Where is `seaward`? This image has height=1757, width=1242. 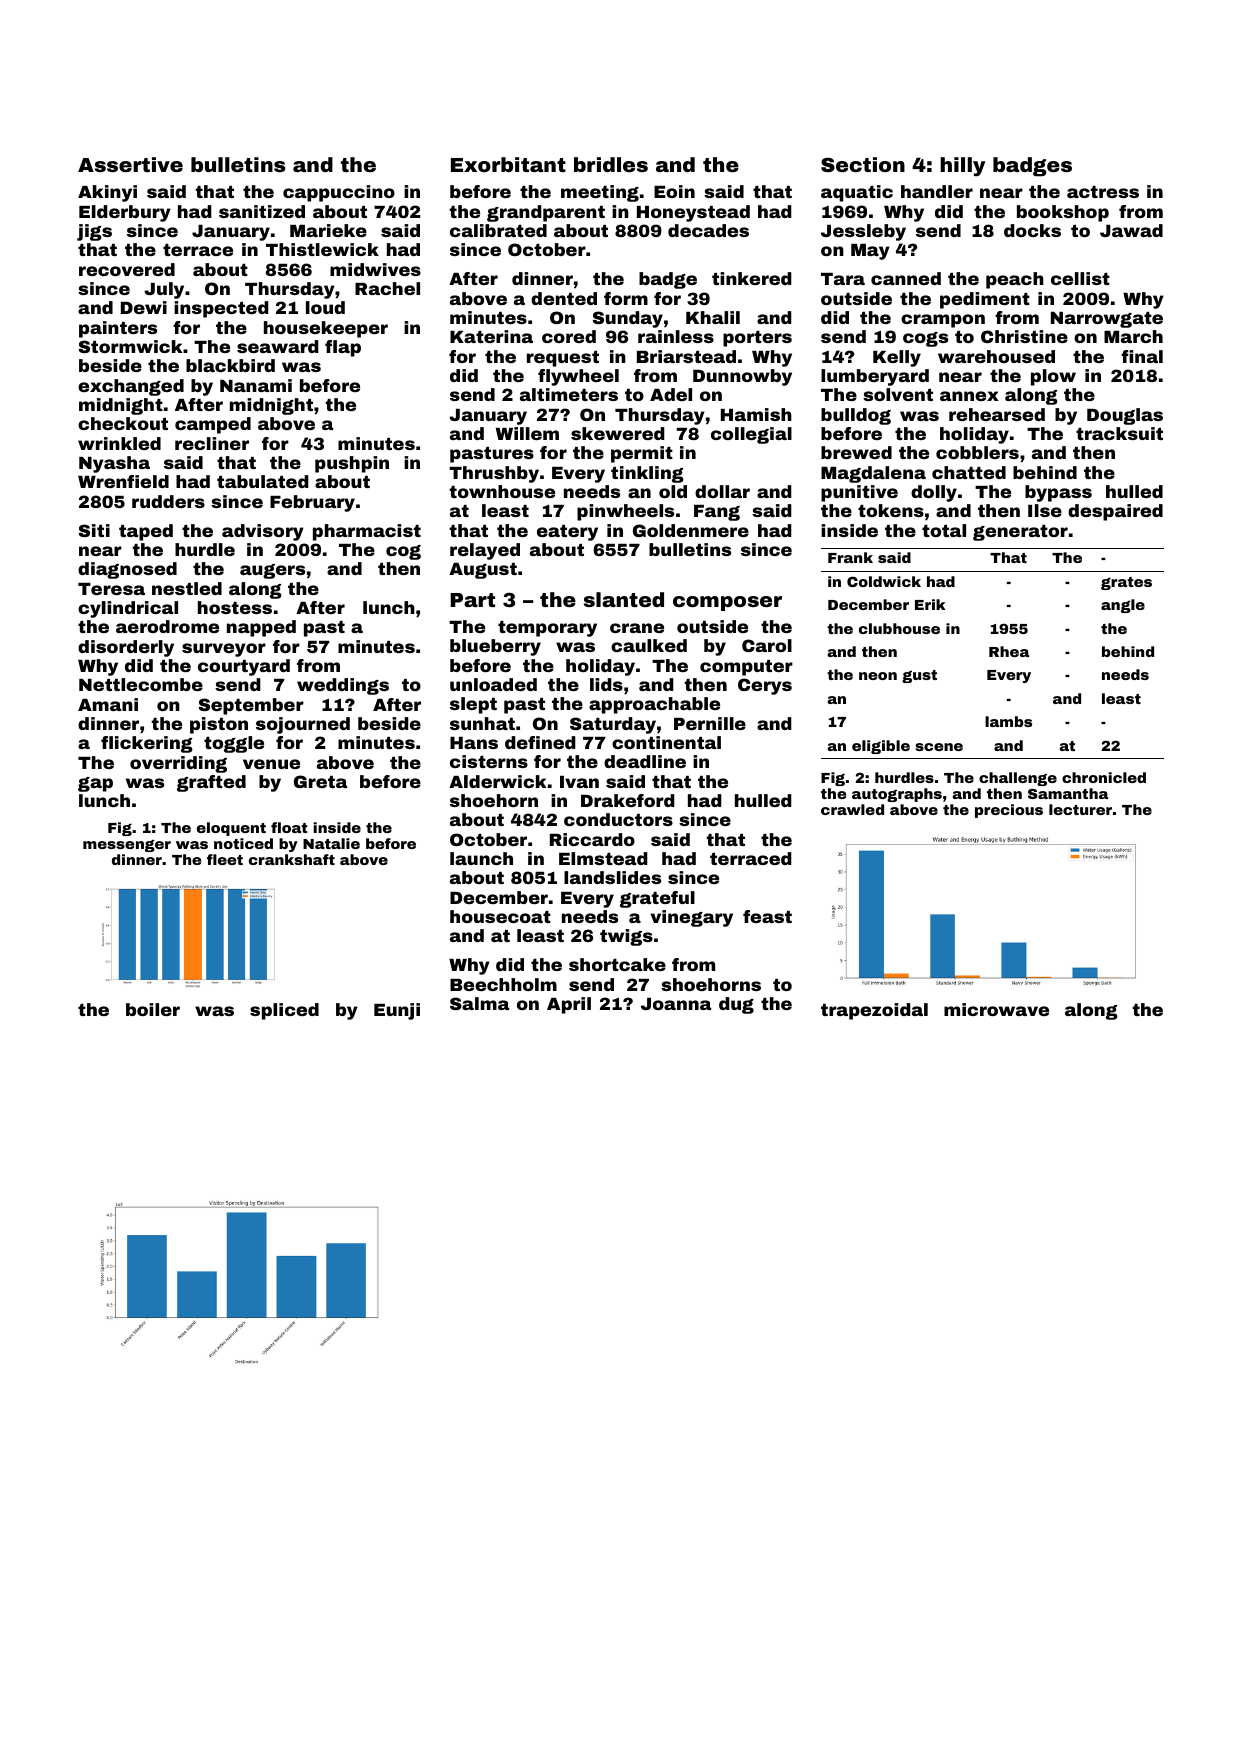 seaward is located at coordinates (278, 346).
